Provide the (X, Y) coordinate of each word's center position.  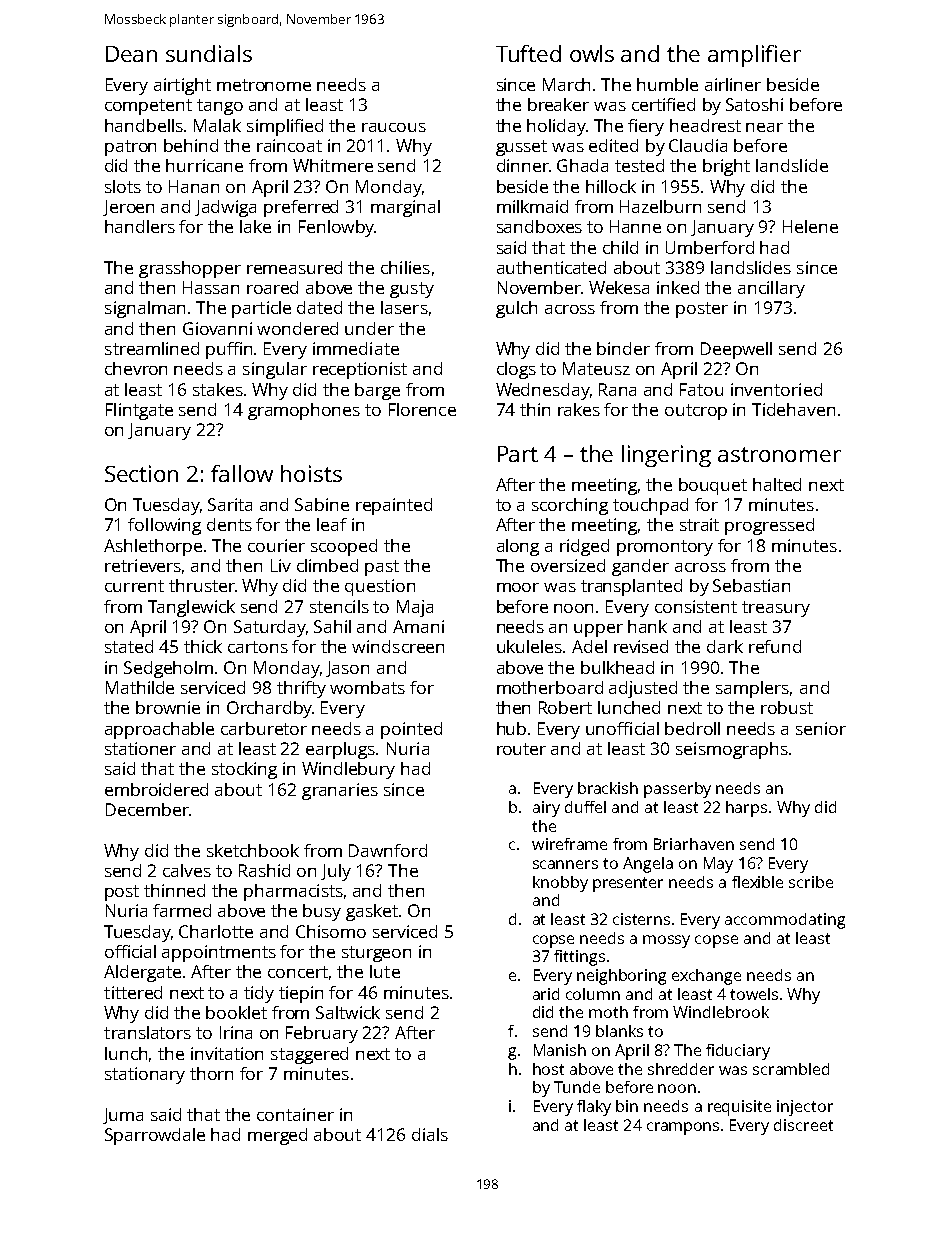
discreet (803, 1125)
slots (123, 186)
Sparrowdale (155, 1136)
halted (777, 484)
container (295, 1114)
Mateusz (596, 368)
